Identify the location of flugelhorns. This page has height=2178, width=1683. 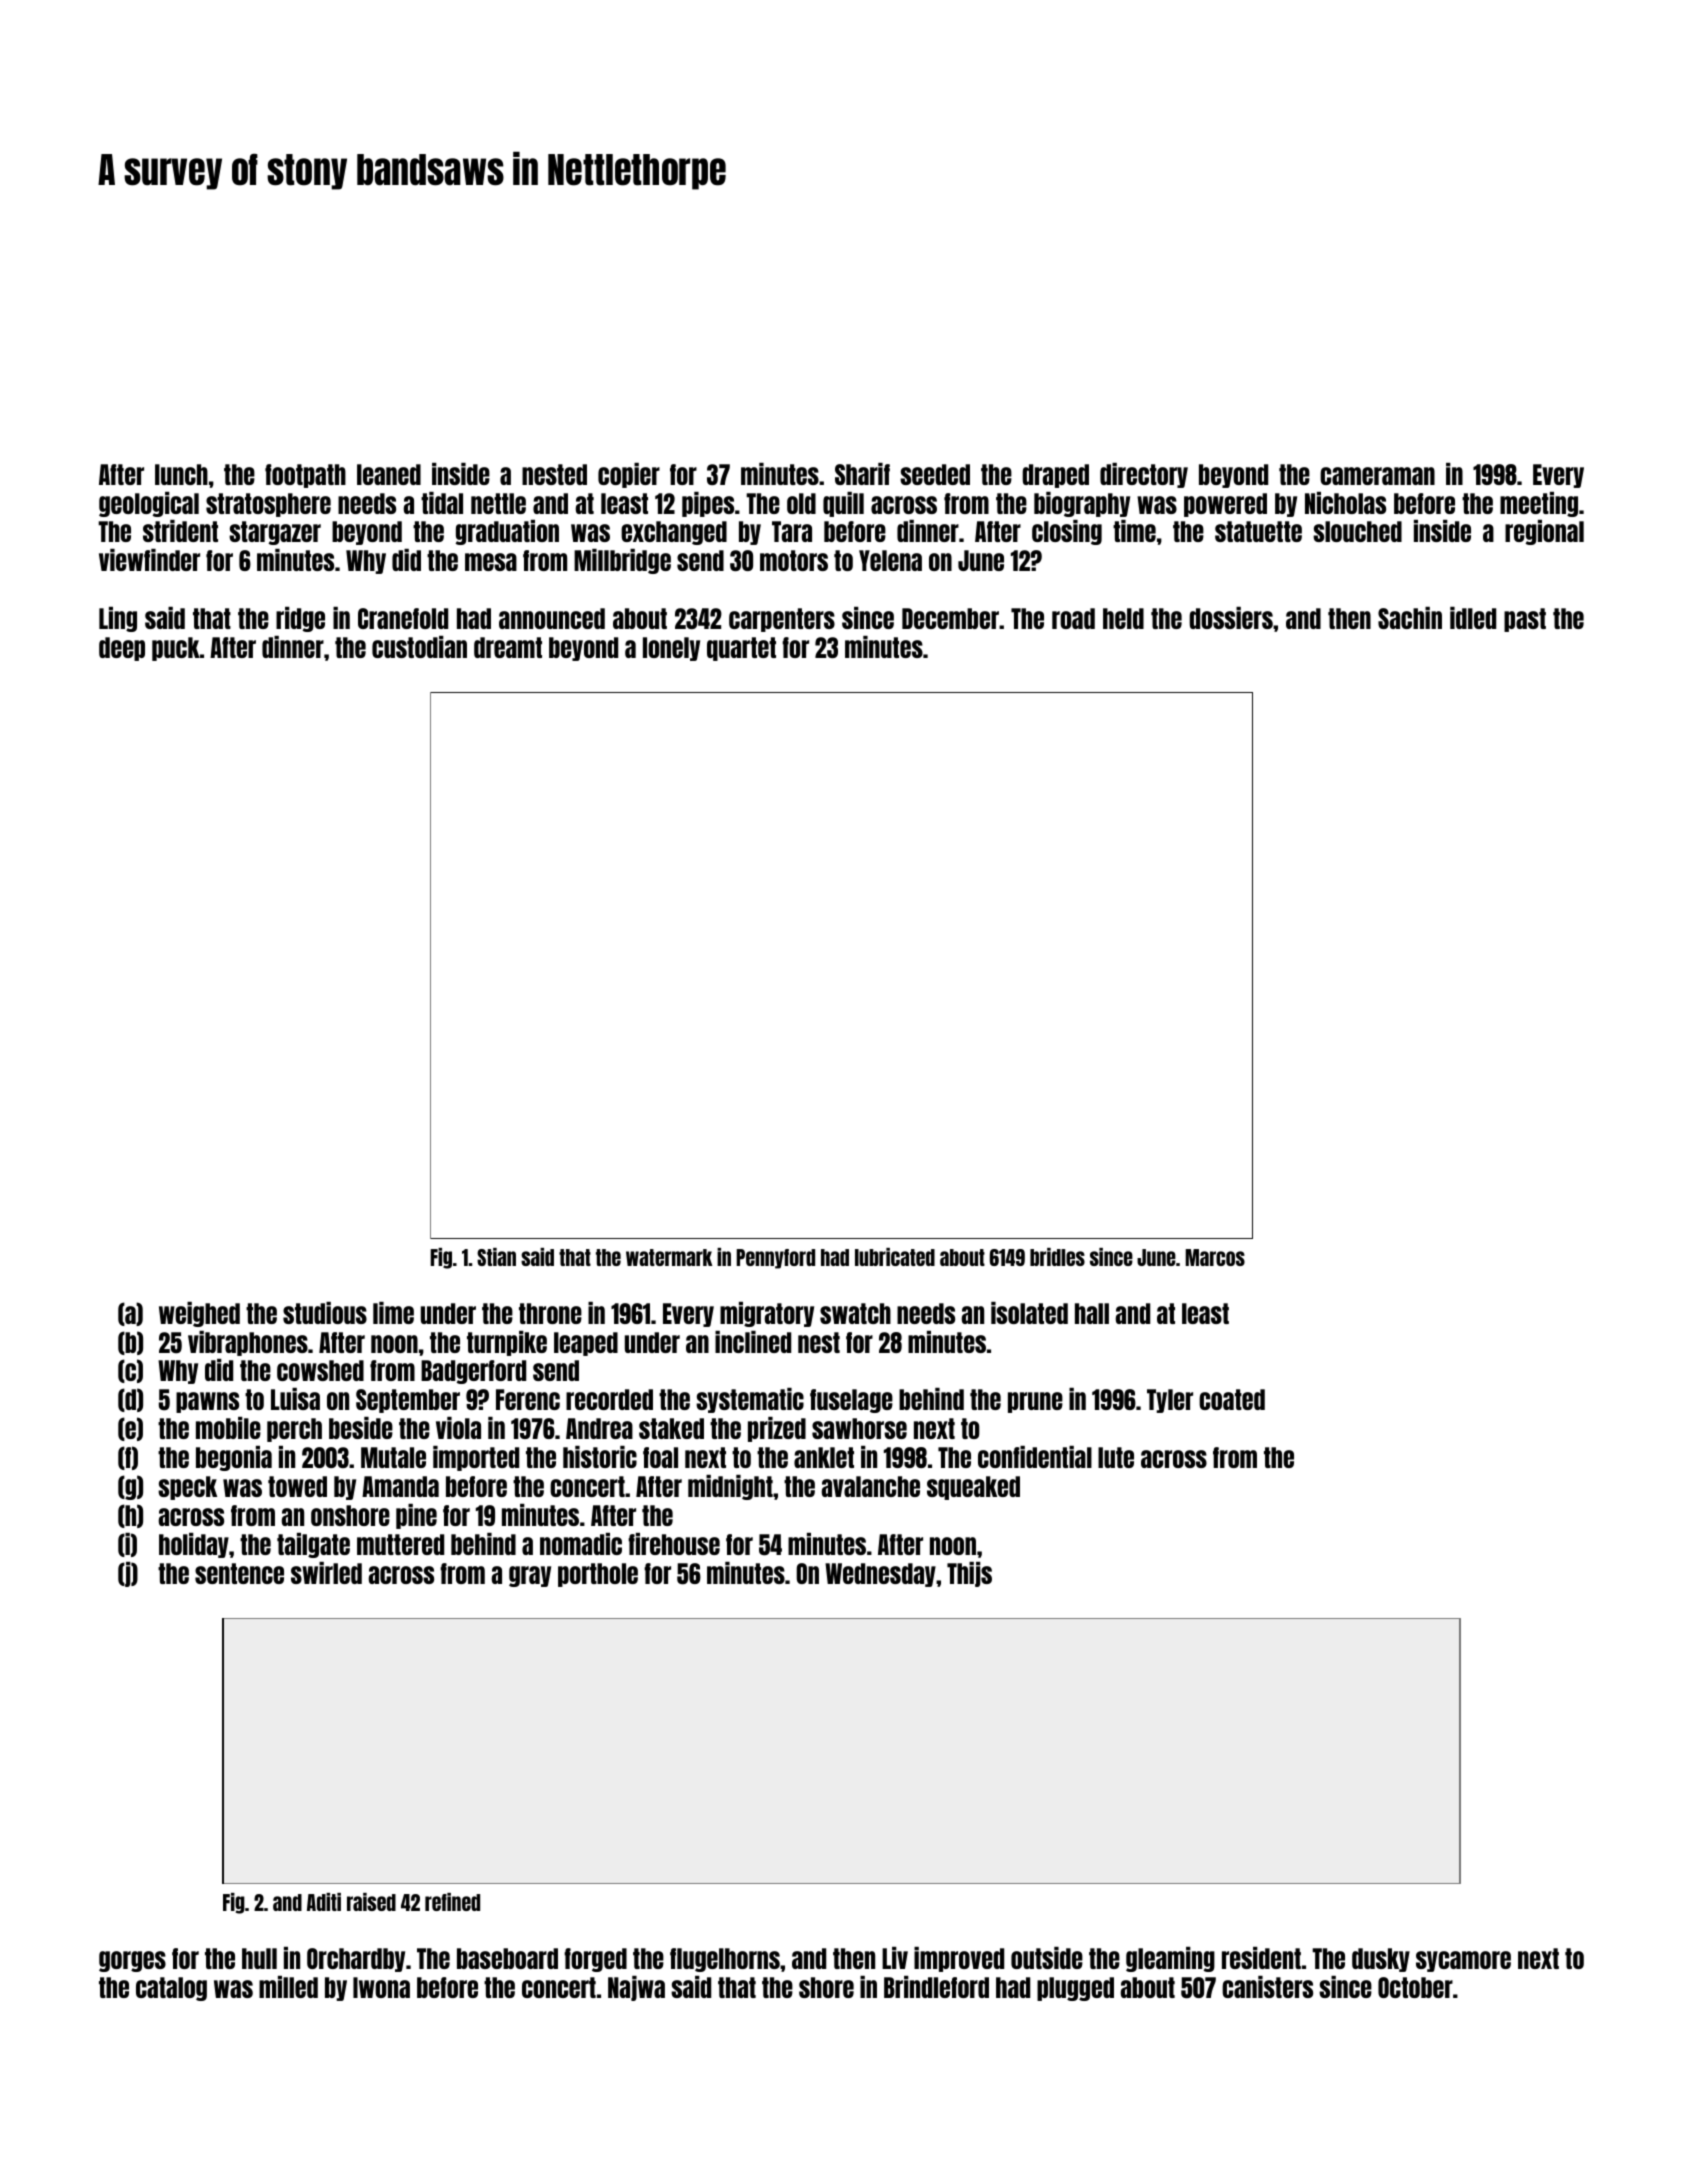
(725, 1960).
